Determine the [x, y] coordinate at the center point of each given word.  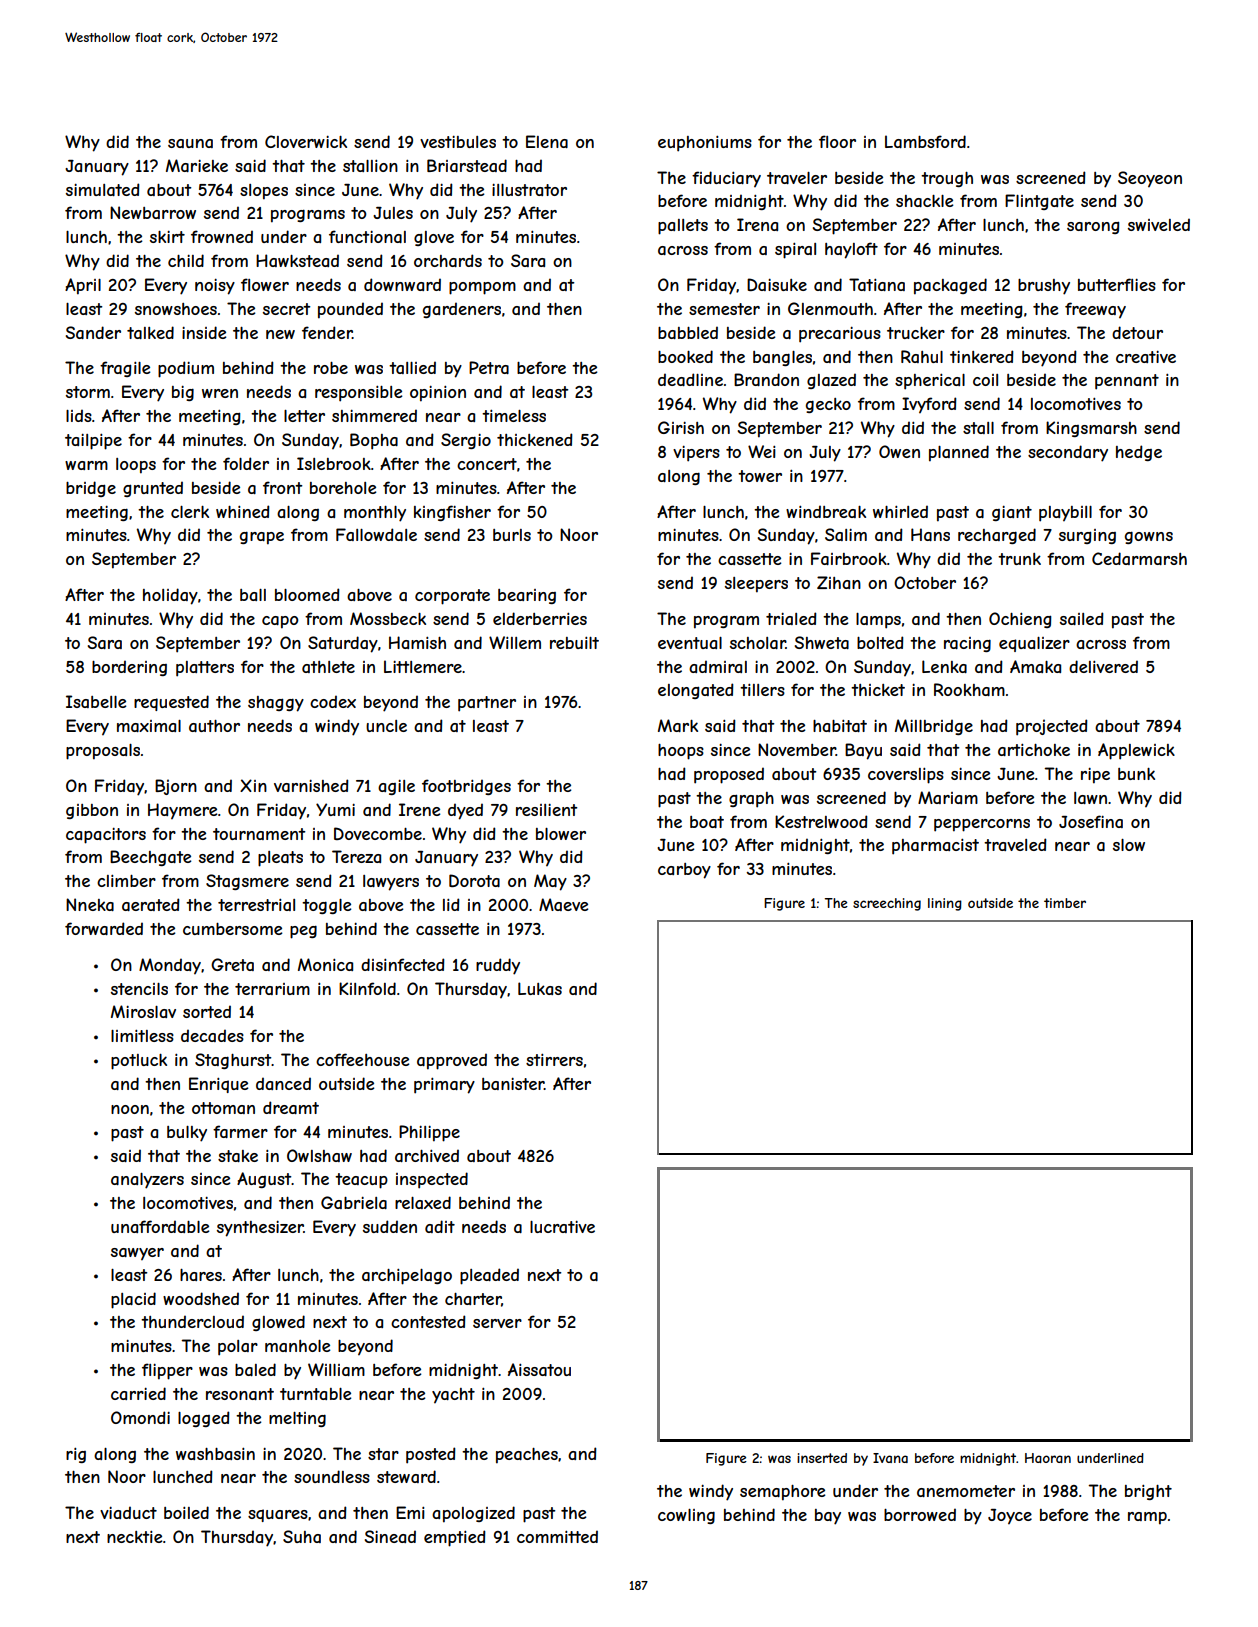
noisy [215, 287]
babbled [688, 332]
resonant [240, 1394]
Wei [762, 451]
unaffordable [160, 1226]
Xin [253, 785]
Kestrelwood [821, 821]
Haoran [1048, 1458]
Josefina [1091, 821]
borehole [343, 488]
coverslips [906, 776]
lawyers [391, 883]
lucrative [562, 1227]
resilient [546, 810]
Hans [930, 534]
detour [1137, 332]
